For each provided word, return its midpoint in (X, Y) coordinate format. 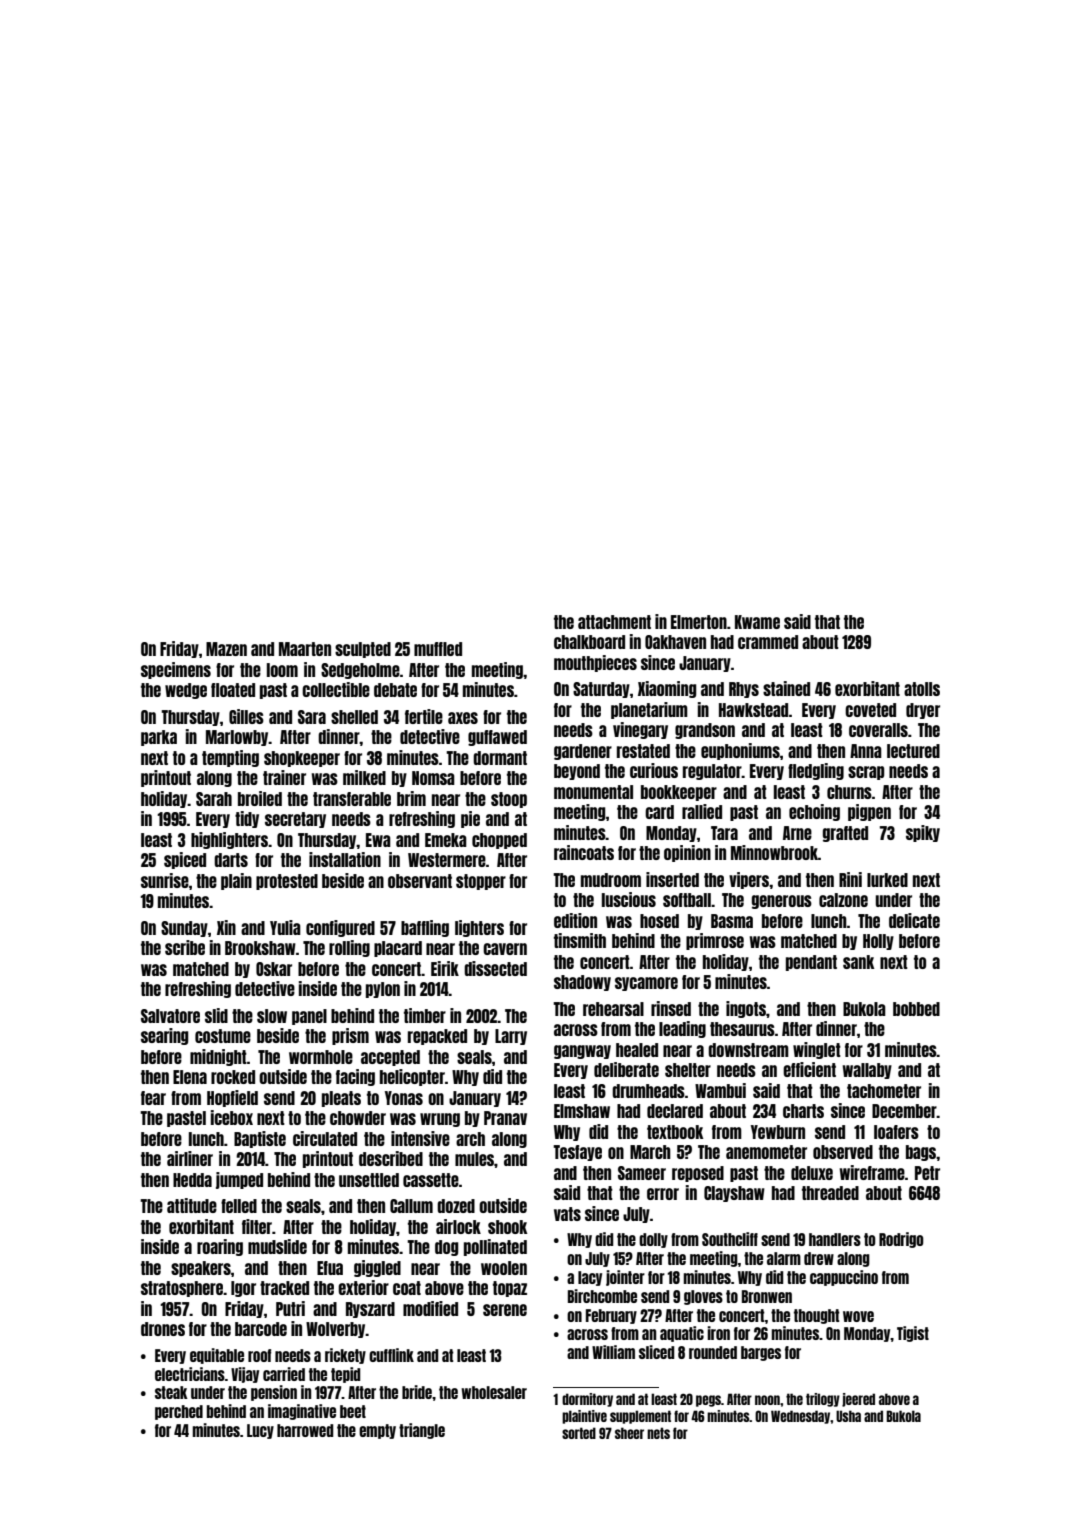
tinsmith (580, 940)
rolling (349, 948)
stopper (481, 882)
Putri (290, 1308)
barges (761, 1353)
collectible (336, 689)
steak (171, 1392)
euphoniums (740, 751)
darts (231, 860)
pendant (811, 963)
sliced (656, 1352)
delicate (914, 920)
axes (463, 718)
